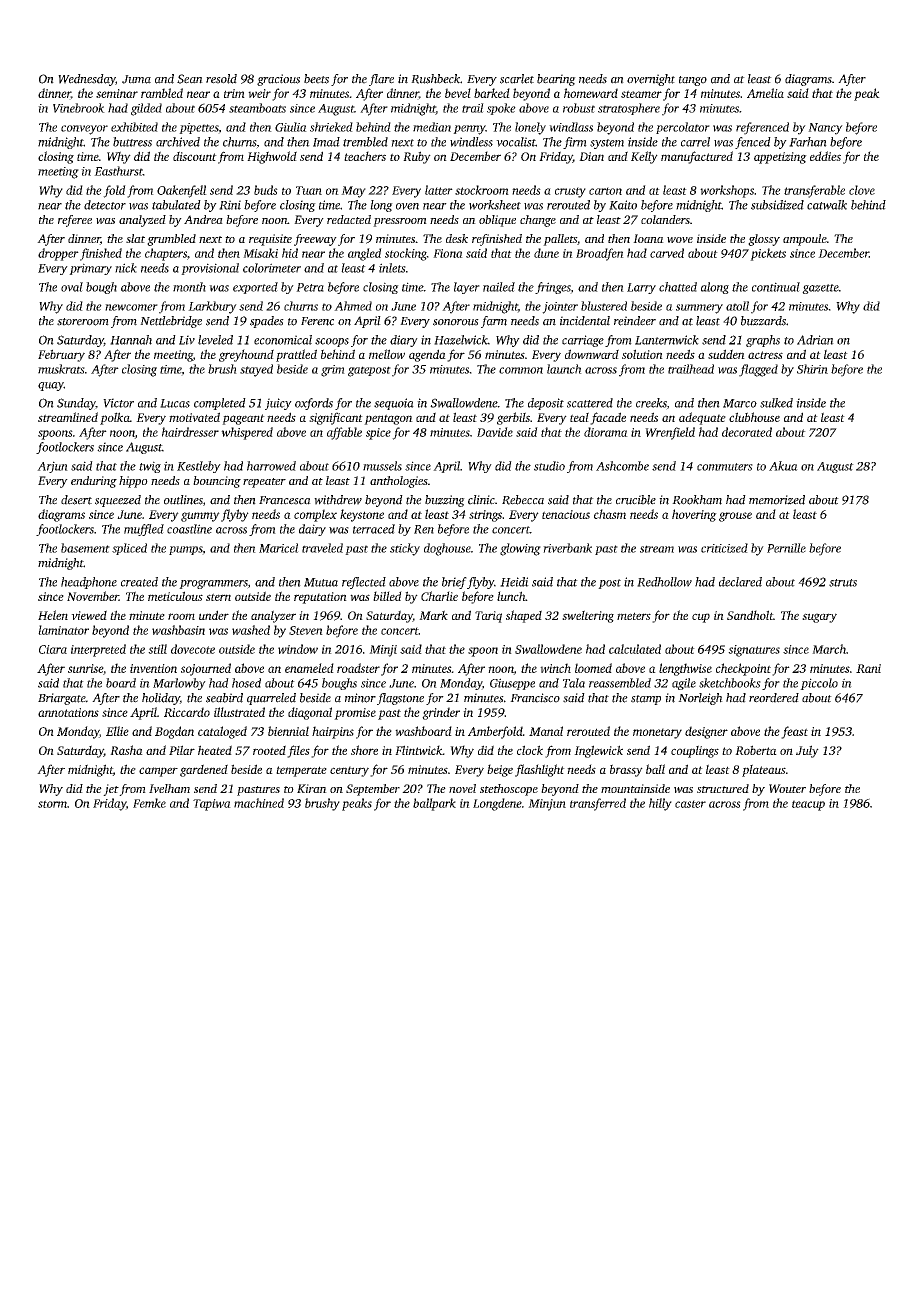 Image resolution: width=924 pixels, height=1308 pixels. Describe the element at coordinates (316, 79) in the screenshot. I see `beets` at that location.
